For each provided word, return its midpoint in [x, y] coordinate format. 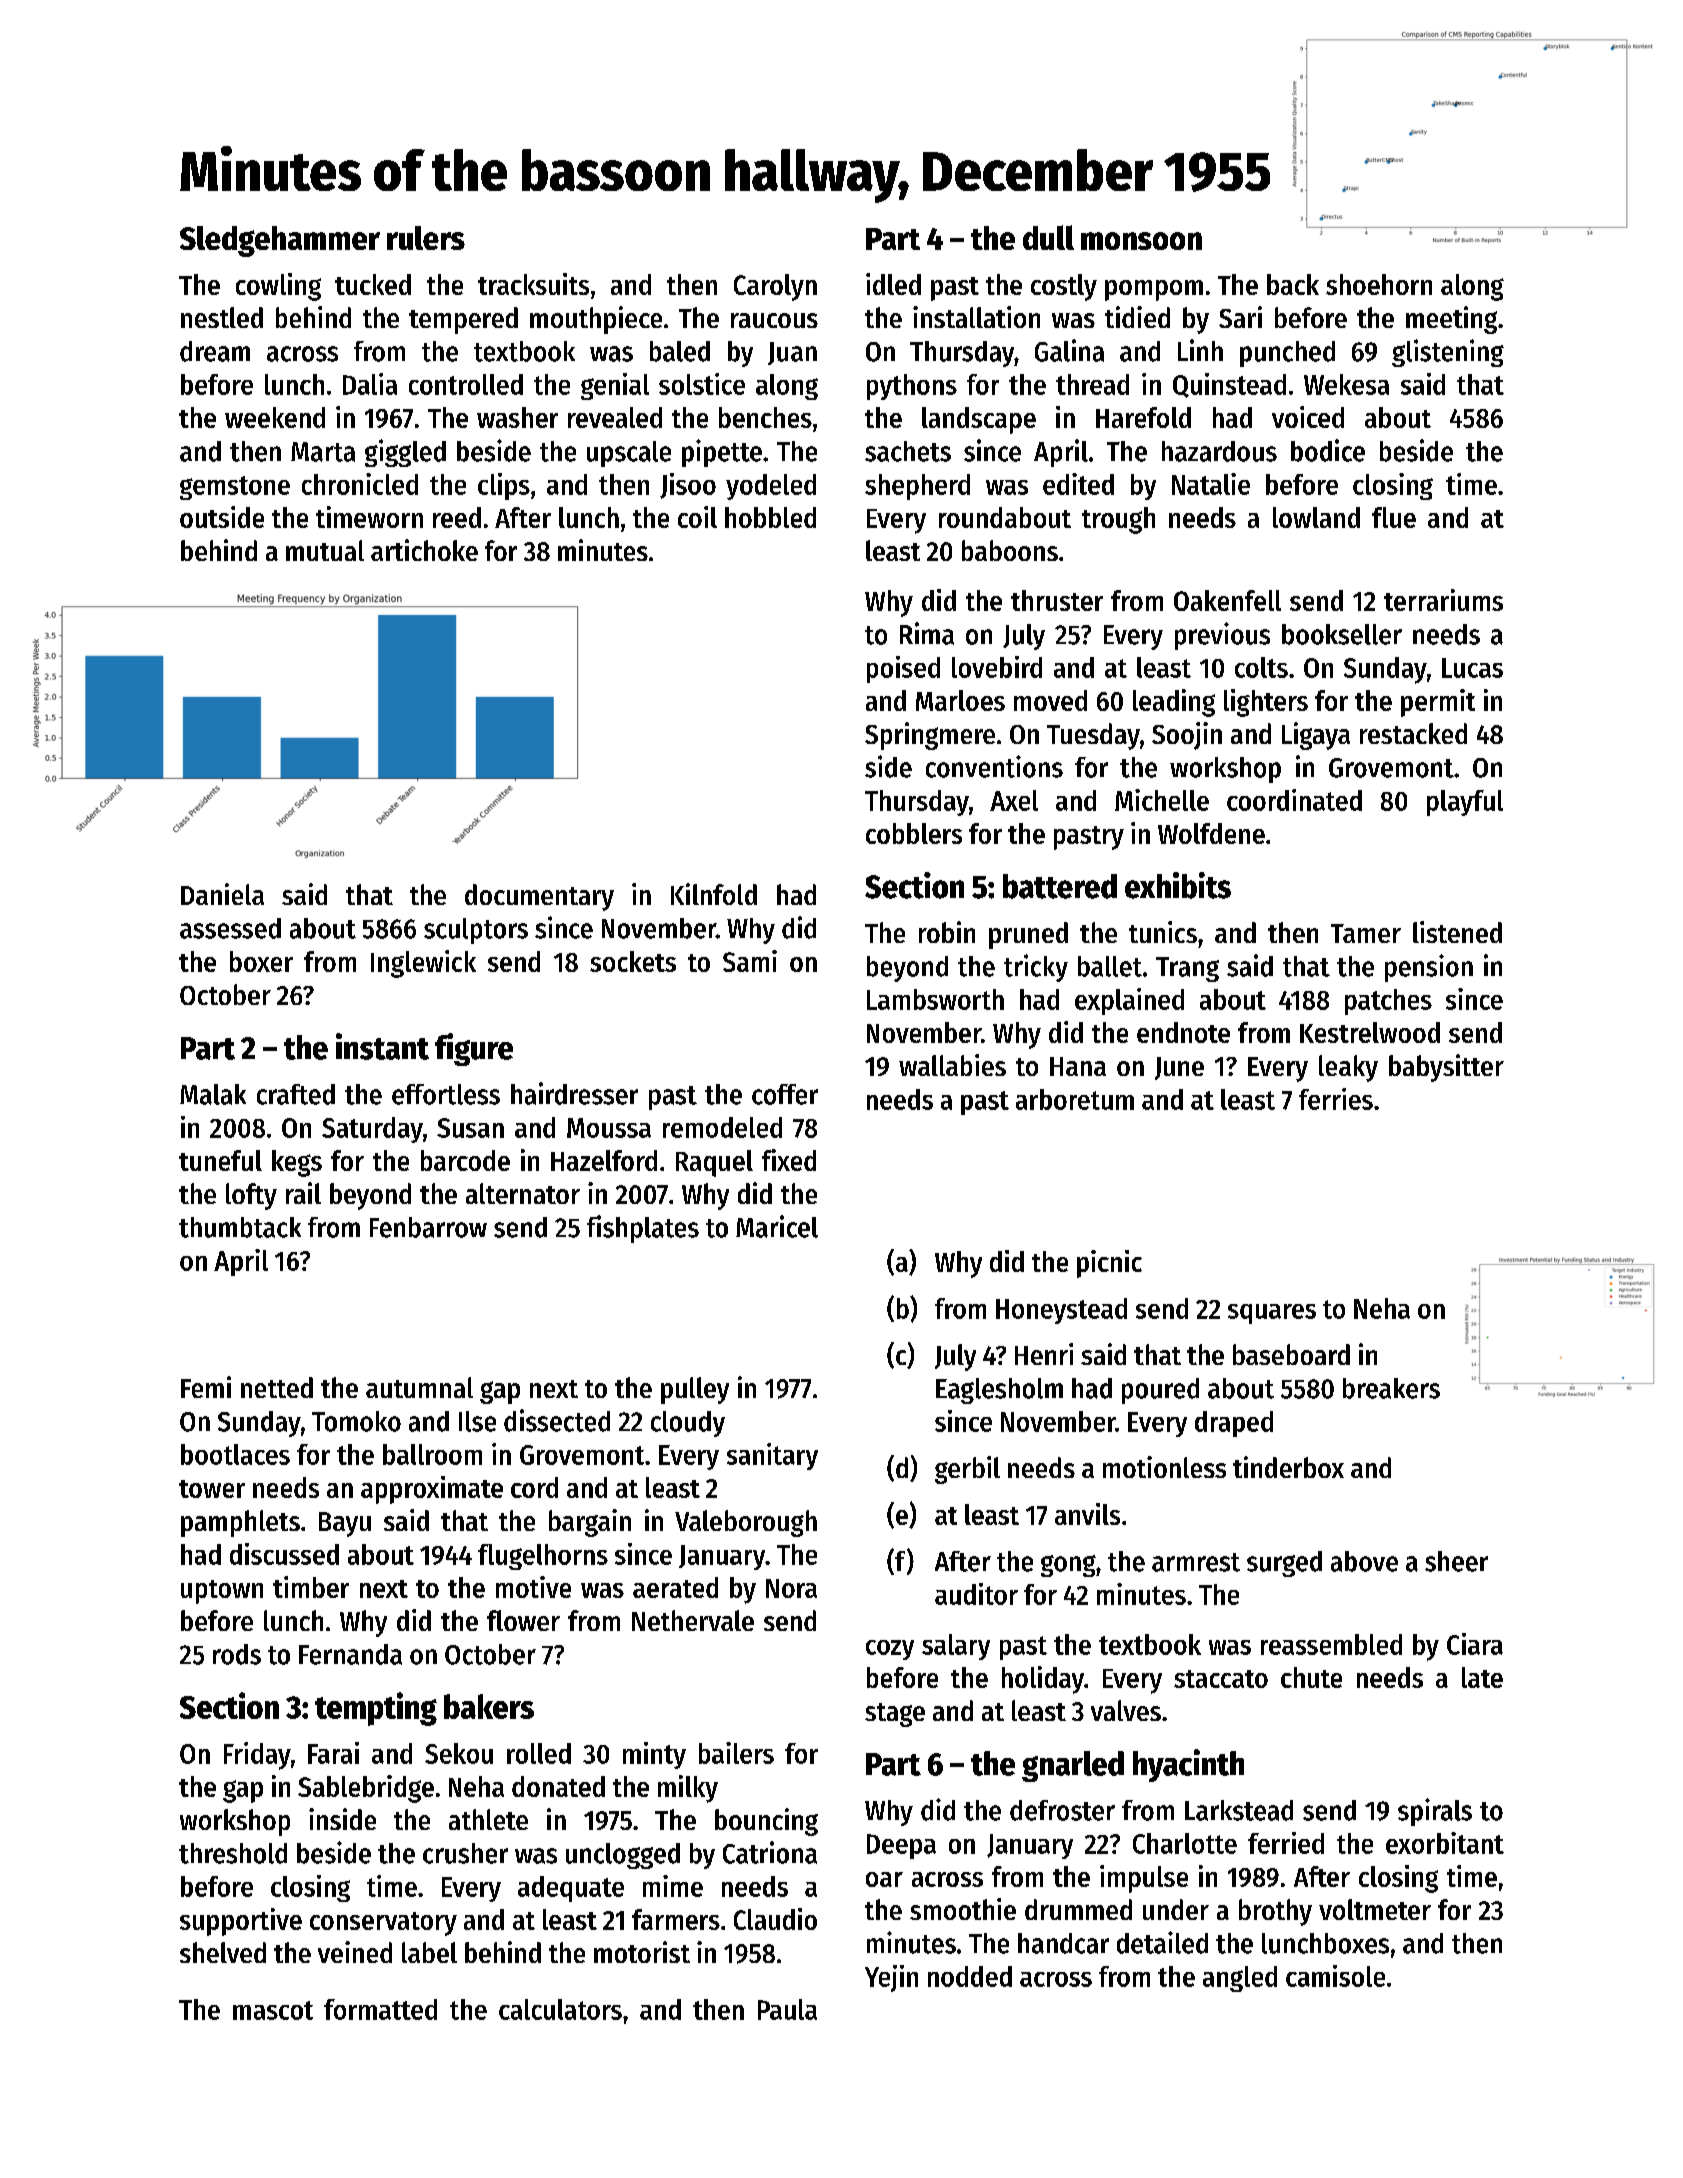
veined [355, 1952]
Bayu [345, 1524]
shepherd [917, 487]
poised [903, 669]
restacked [1413, 733]
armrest [1196, 1562]
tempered [463, 320]
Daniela [222, 894]
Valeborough [746, 1523]
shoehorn [1379, 284]
